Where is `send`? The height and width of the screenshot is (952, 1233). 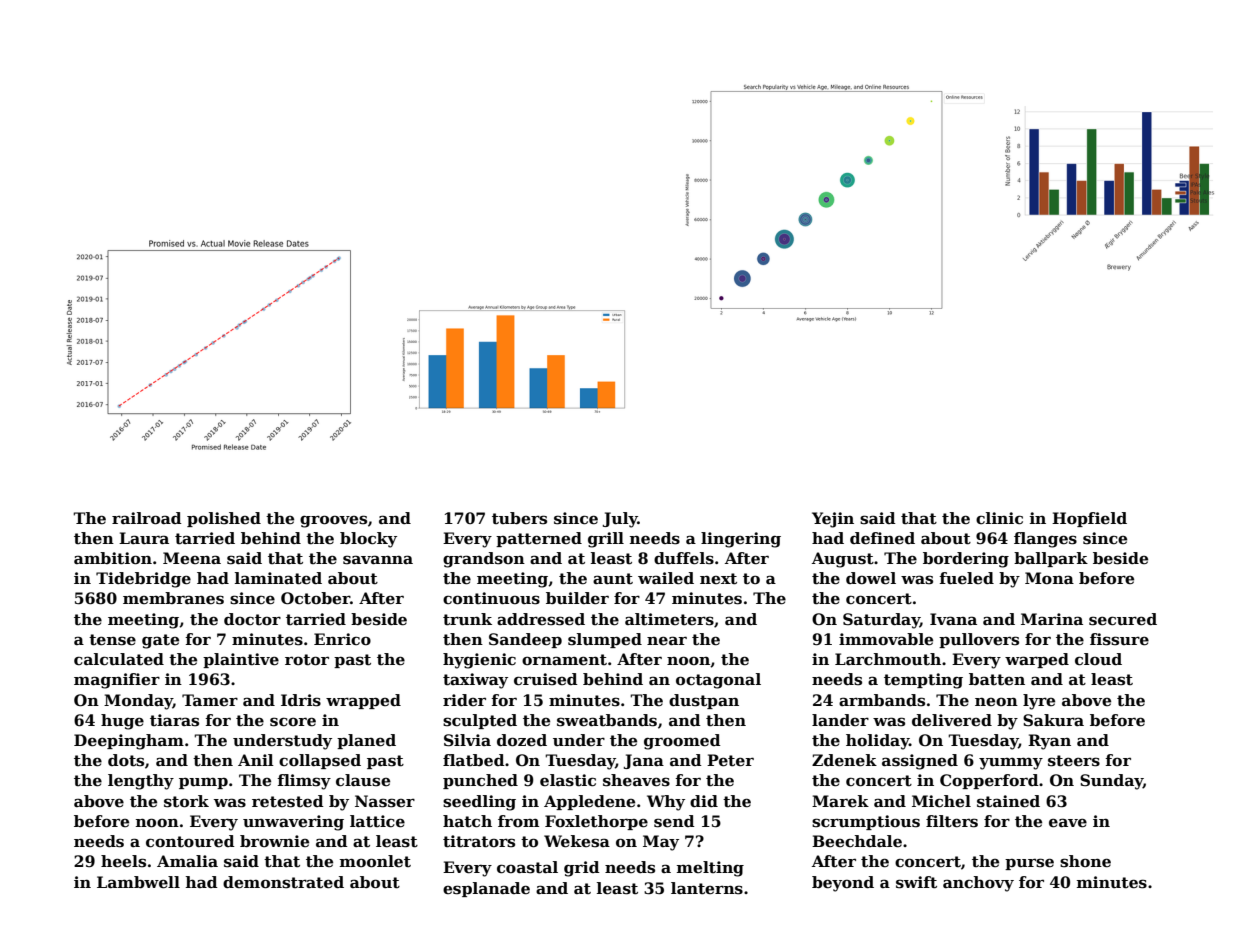
send is located at coordinates (674, 821).
